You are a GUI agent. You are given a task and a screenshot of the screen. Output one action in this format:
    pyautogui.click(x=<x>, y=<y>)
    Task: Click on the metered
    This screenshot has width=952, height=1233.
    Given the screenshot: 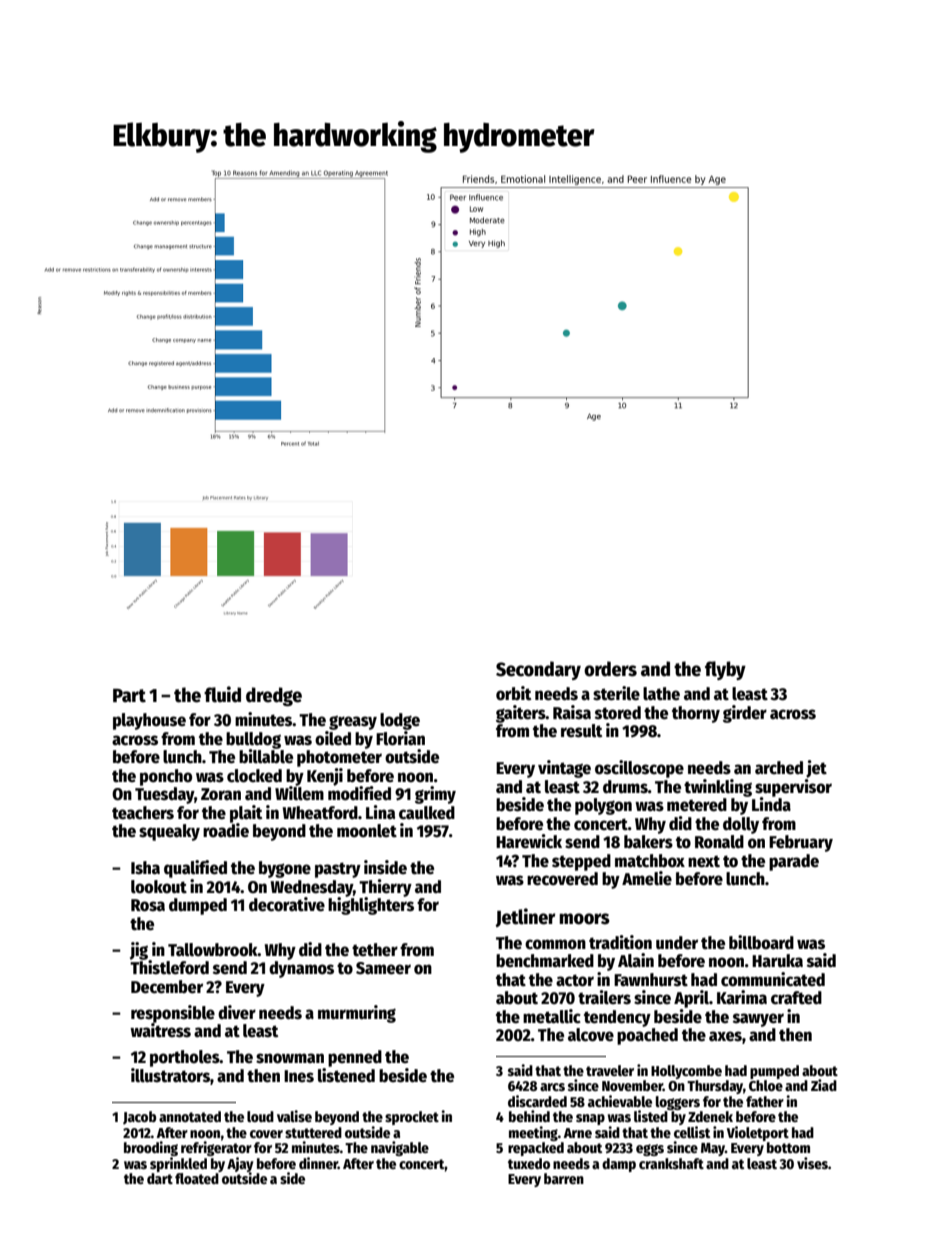 What is the action you would take?
    pyautogui.click(x=697, y=805)
